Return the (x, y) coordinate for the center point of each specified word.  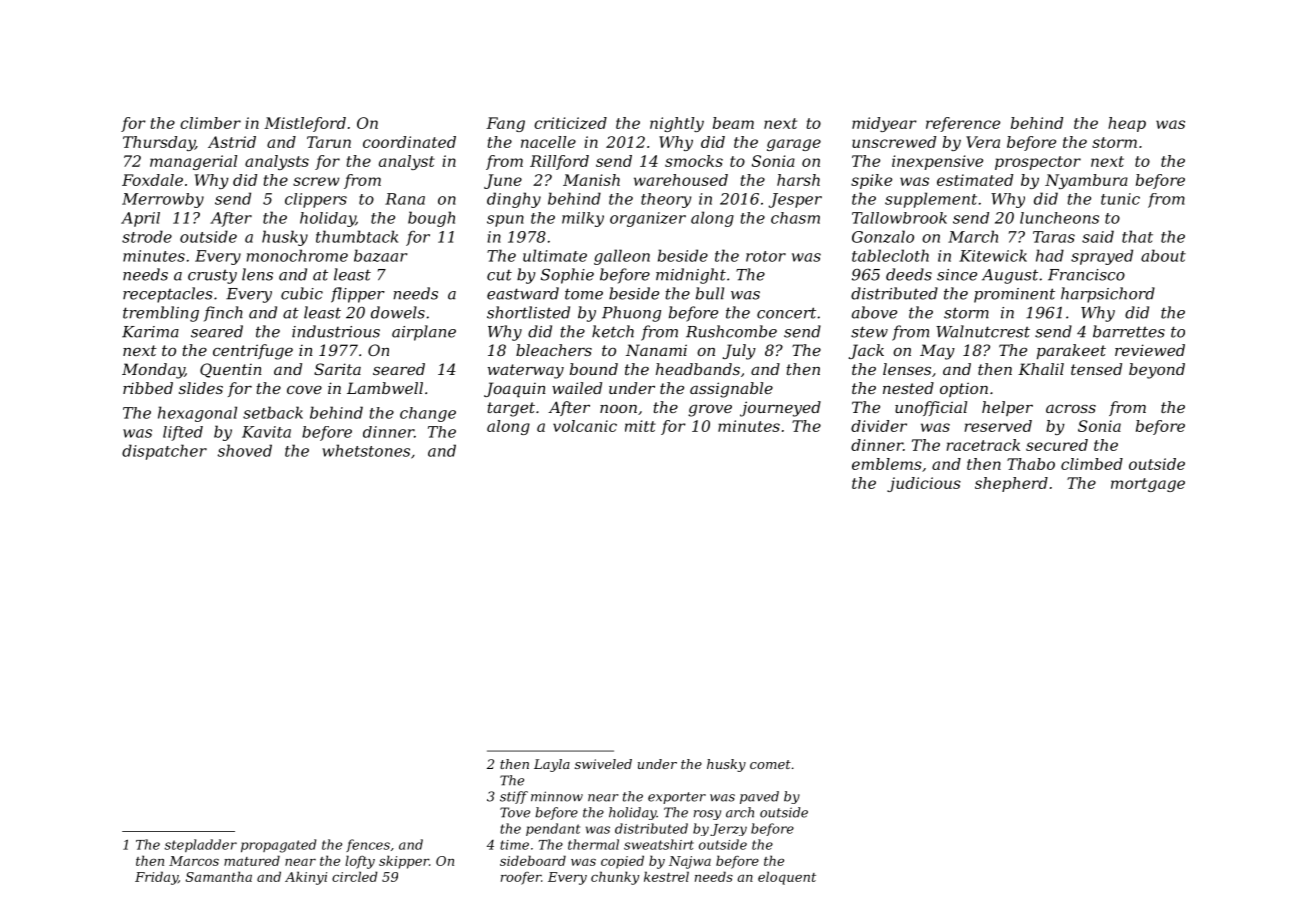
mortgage (1148, 485)
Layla (552, 765)
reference (963, 124)
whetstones (366, 450)
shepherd (1011, 484)
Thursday (159, 143)
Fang (505, 124)
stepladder (201, 845)
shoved (245, 450)
